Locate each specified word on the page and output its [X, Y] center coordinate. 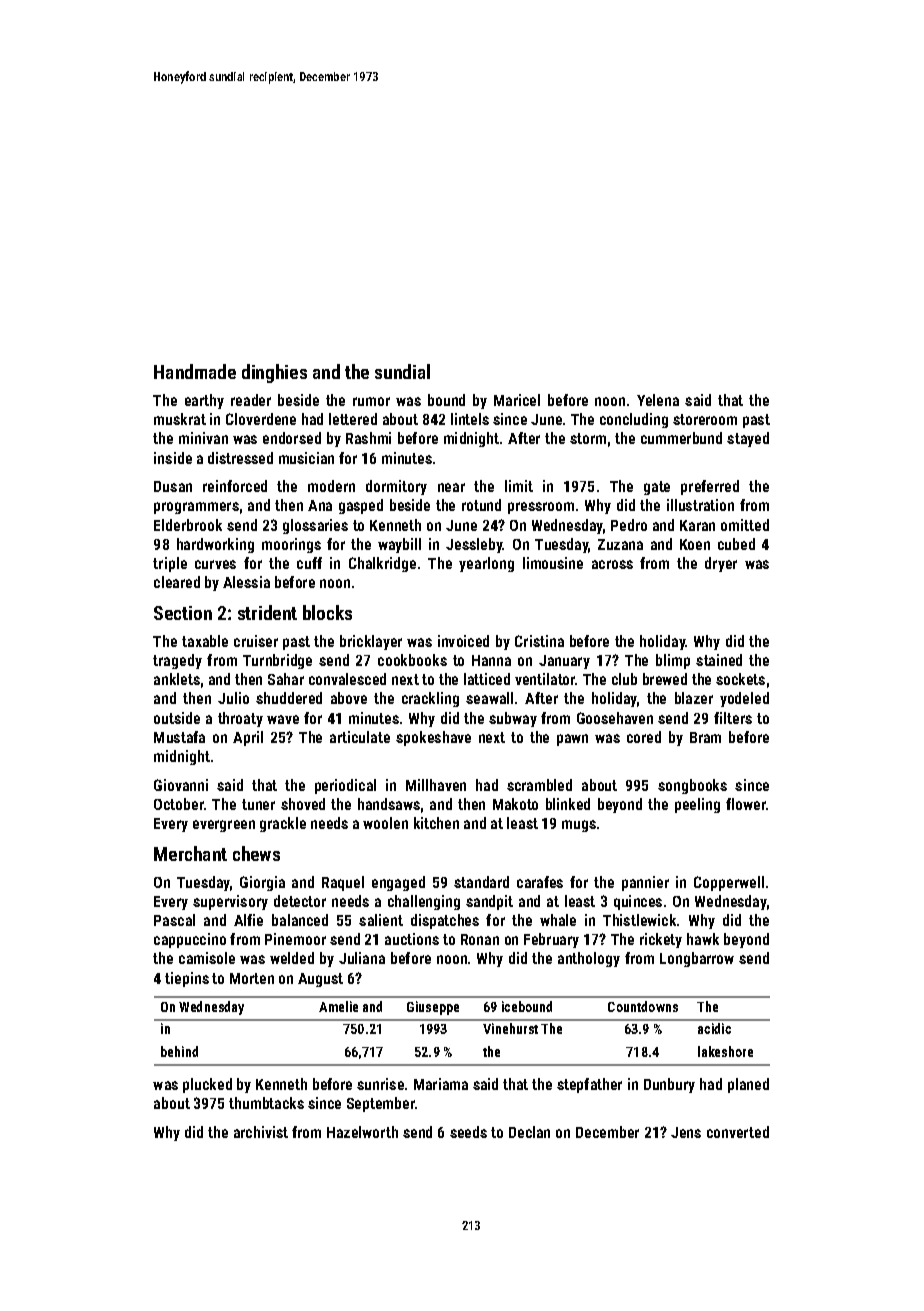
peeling [697, 805]
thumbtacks [266, 1103]
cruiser [256, 641]
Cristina [539, 641]
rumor [371, 401]
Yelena [658, 400]
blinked [568, 804]
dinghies [274, 373]
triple [170, 564]
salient [381, 920]
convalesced [347, 679]
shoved [303, 804]
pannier [645, 883]
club [624, 679]
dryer [721, 564]
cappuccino [190, 940]
